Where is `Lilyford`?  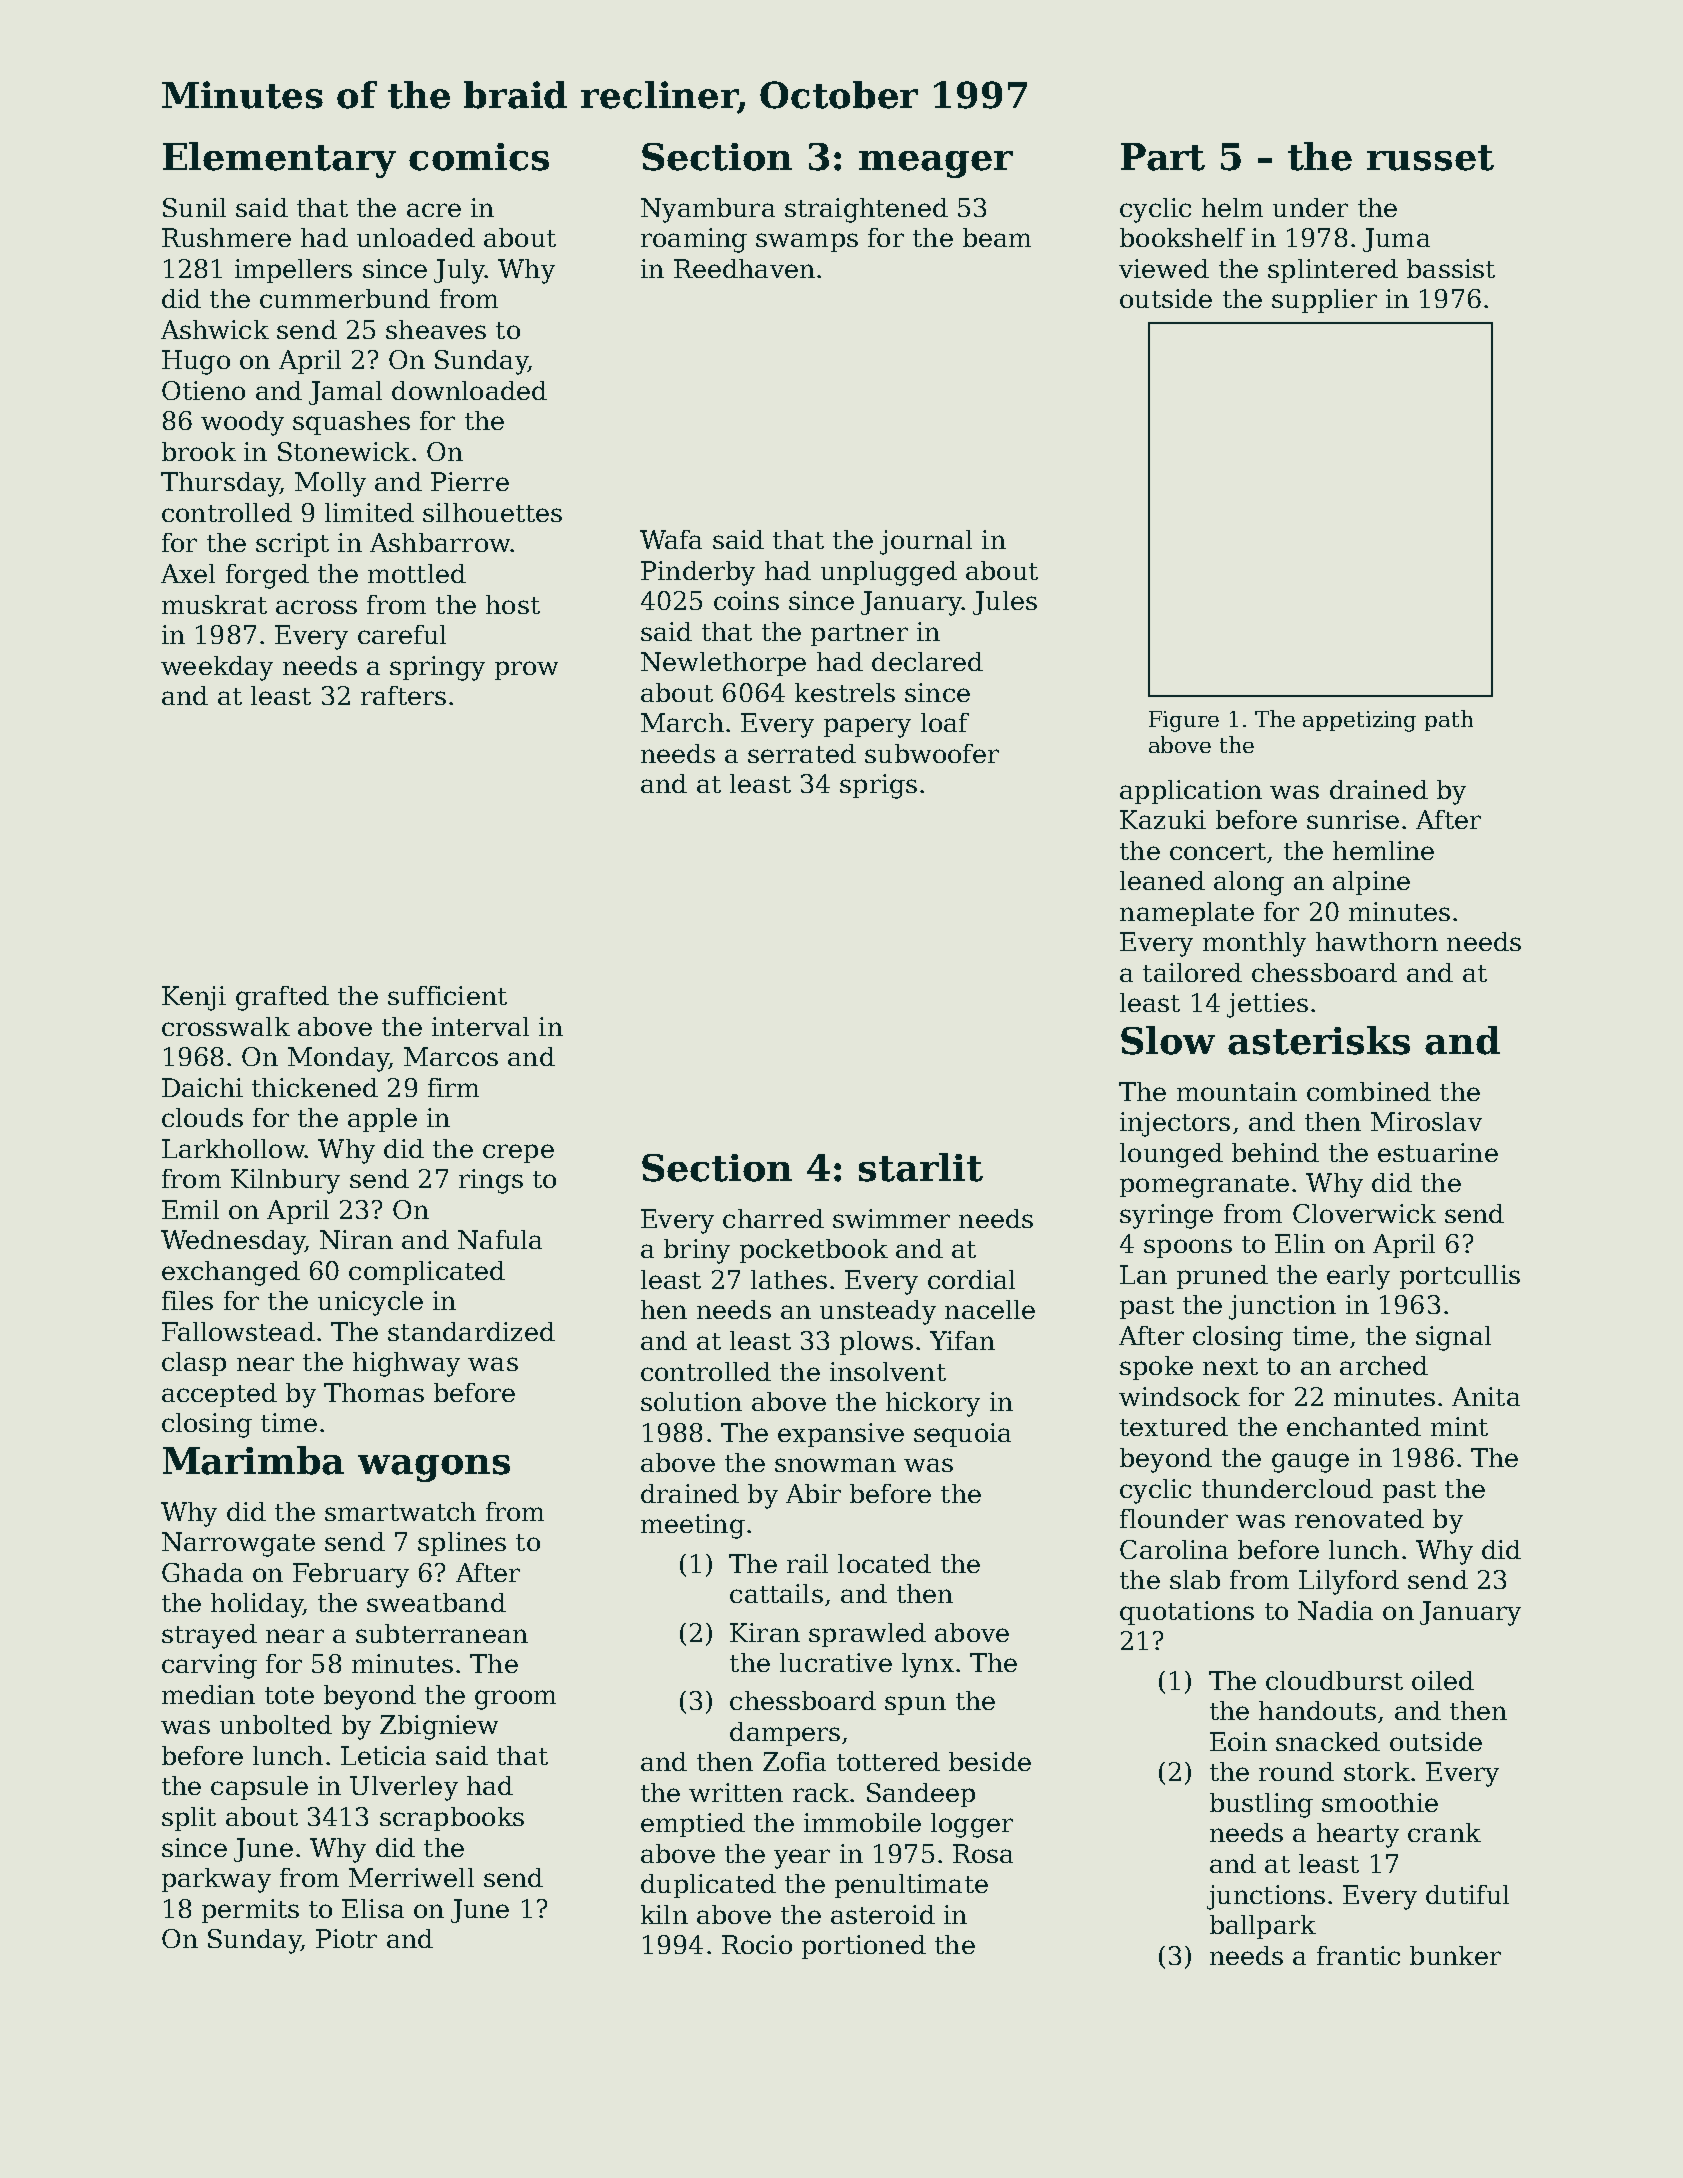 Lilyford is located at coordinates (1349, 1582).
